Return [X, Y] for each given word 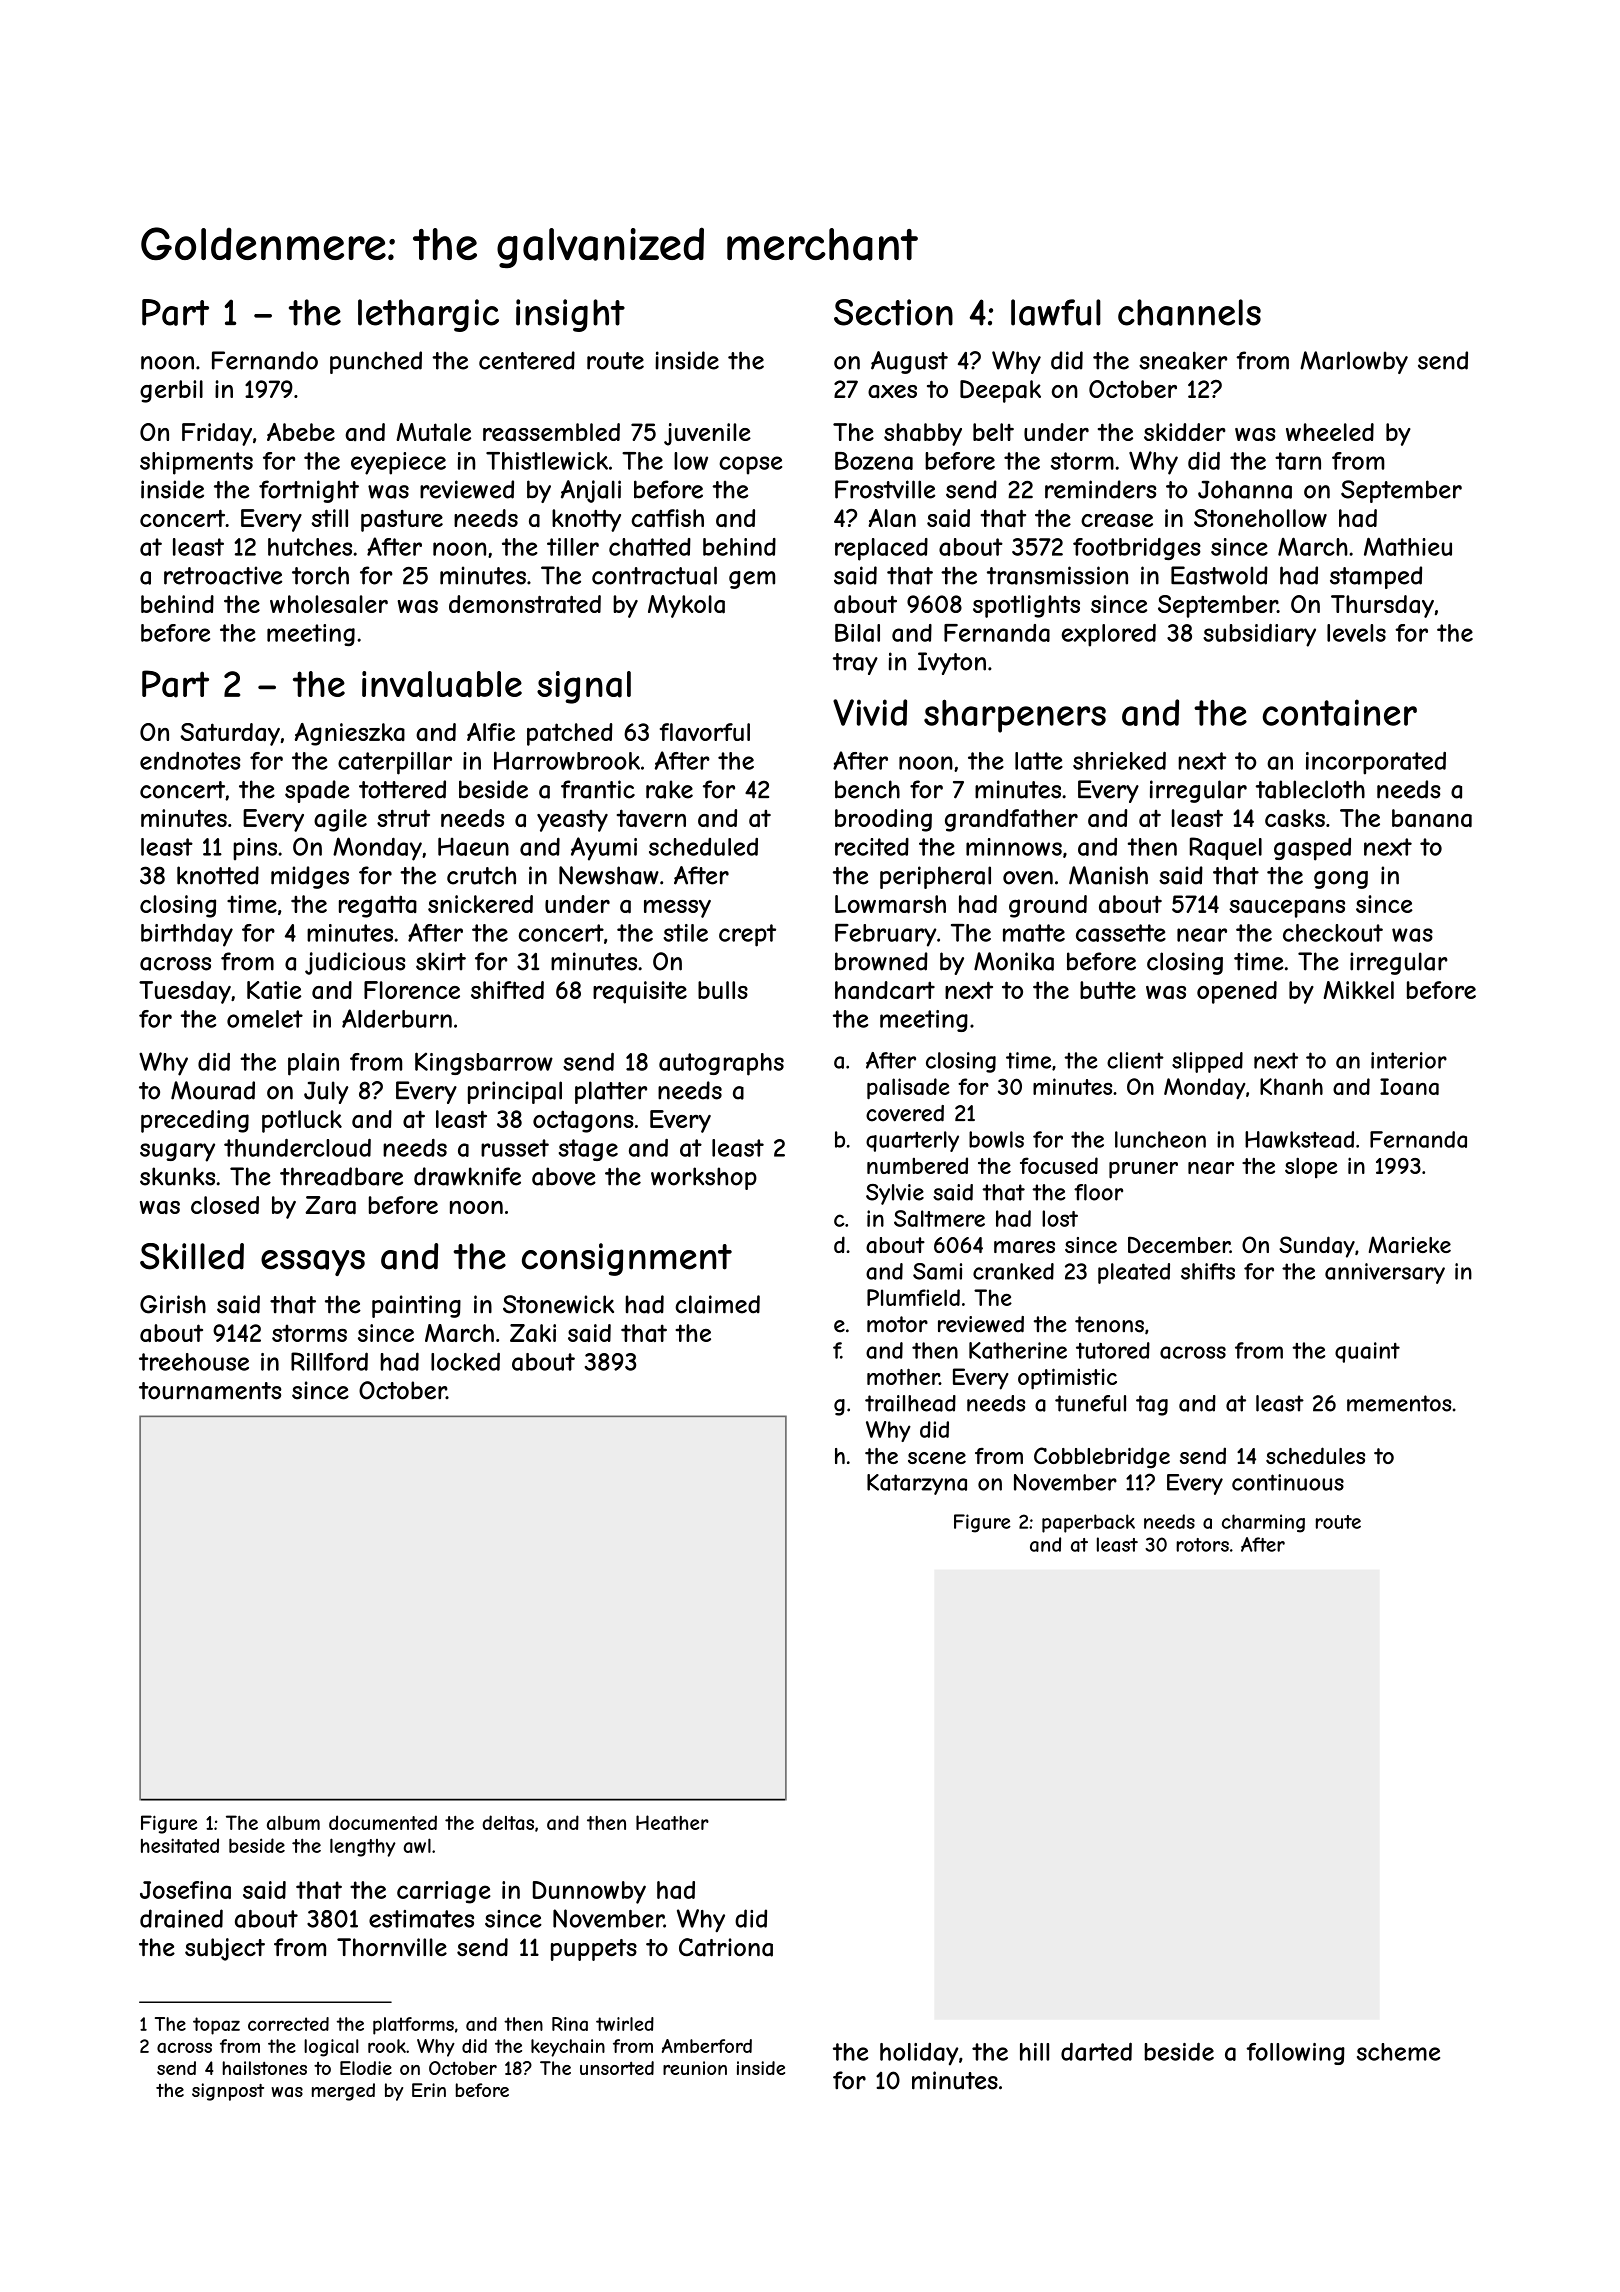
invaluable [442, 684]
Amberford [707, 2046]
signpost [228, 2092]
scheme [1398, 2052]
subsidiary [1259, 635]
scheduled [703, 847]
